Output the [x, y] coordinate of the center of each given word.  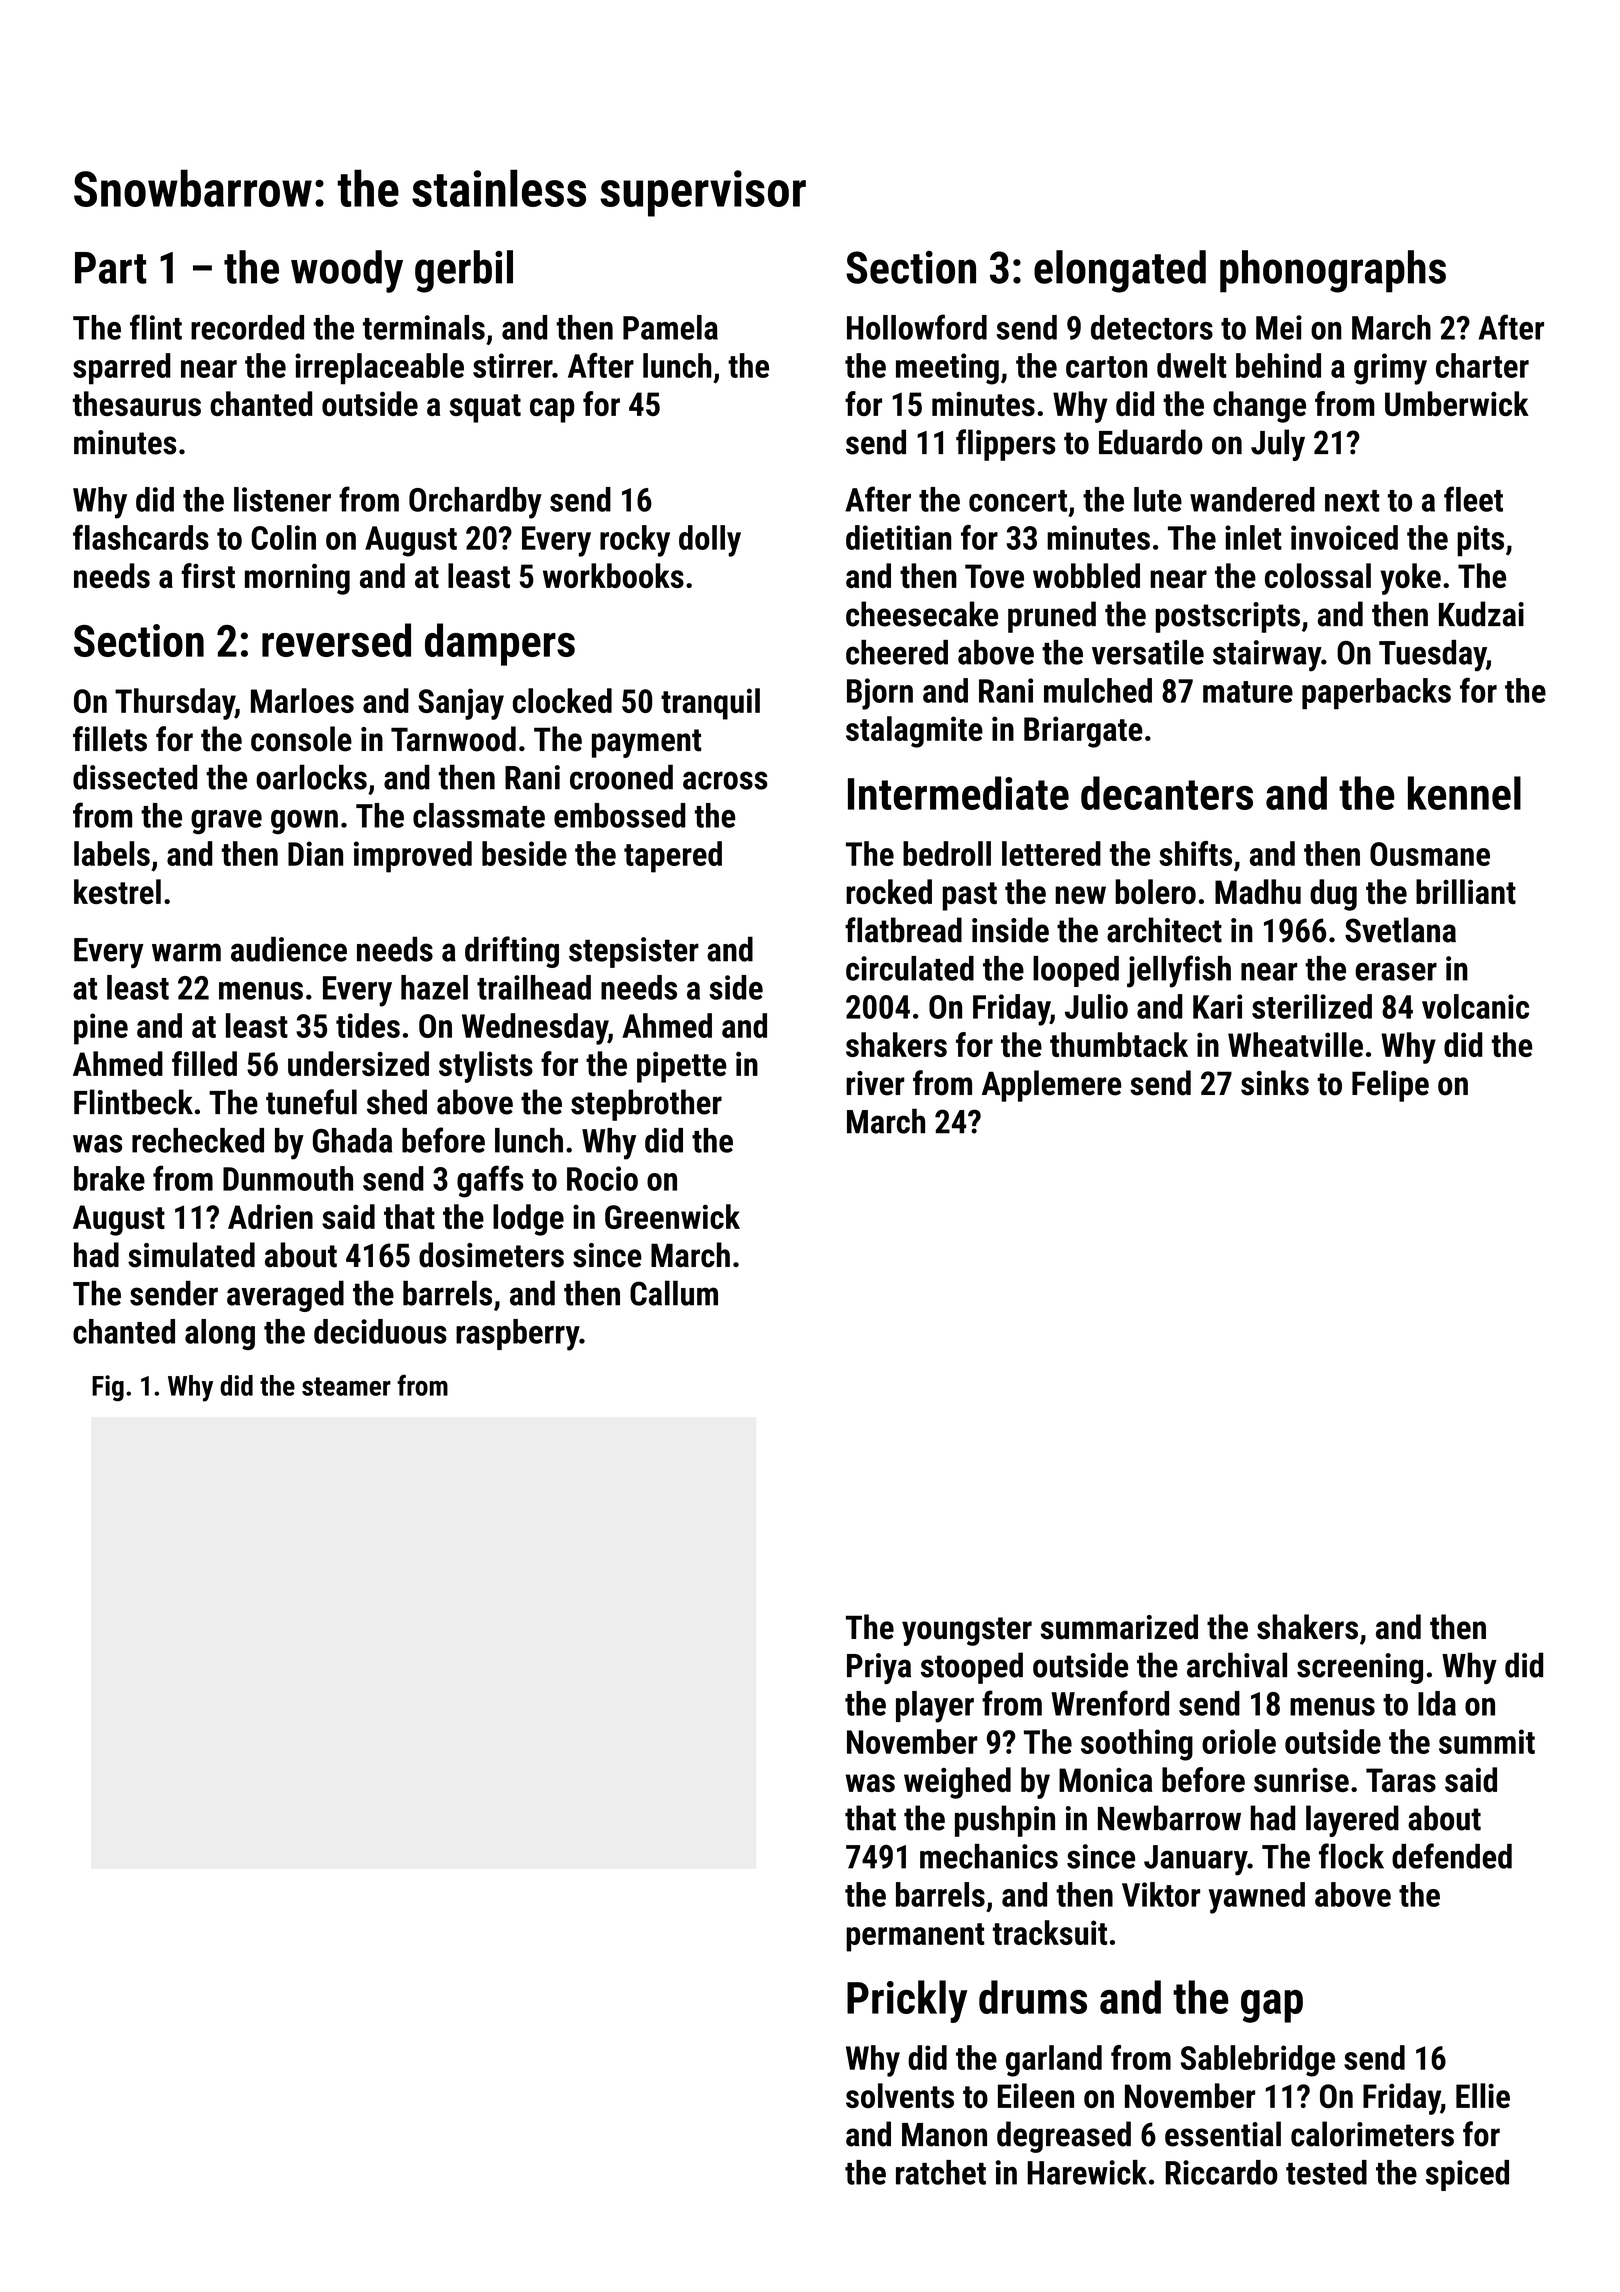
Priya [879, 1668]
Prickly [907, 2001]
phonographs [1333, 271]
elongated [1120, 271]
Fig [108, 1388]
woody [347, 271]
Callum [674, 1293]
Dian [315, 853]
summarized [1119, 1627]
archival [1237, 1665]
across [725, 780]
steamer [346, 1386]
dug [1333, 895]
